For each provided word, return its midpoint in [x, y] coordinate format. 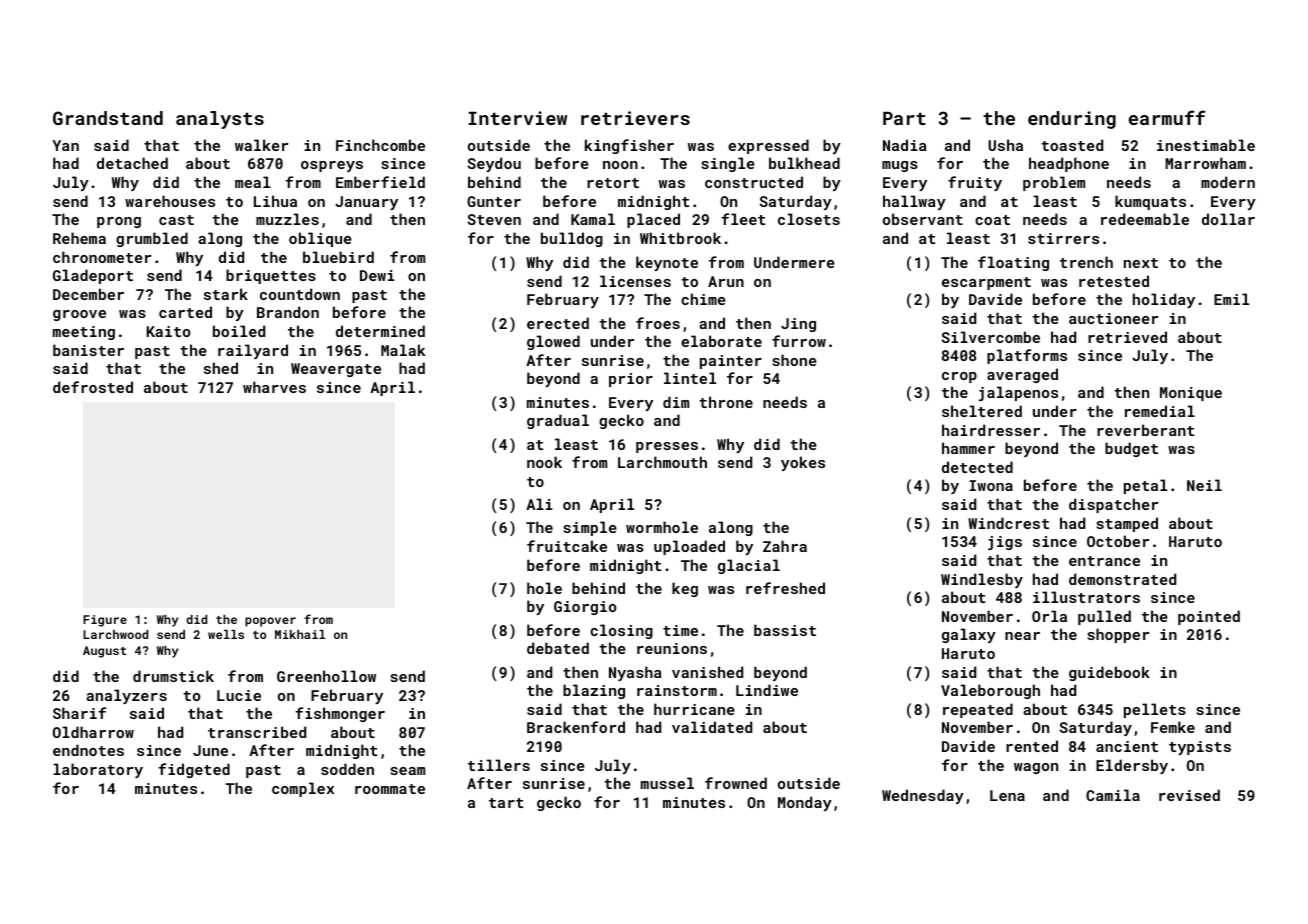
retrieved [1127, 337]
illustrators [1086, 597]
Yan [65, 145]
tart [506, 803]
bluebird [338, 257]
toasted [1072, 145]
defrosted [93, 387]
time [680, 630]
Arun [726, 281]
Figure [105, 621]
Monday [805, 803]
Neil [1204, 485]
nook [544, 462]
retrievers [635, 118]
